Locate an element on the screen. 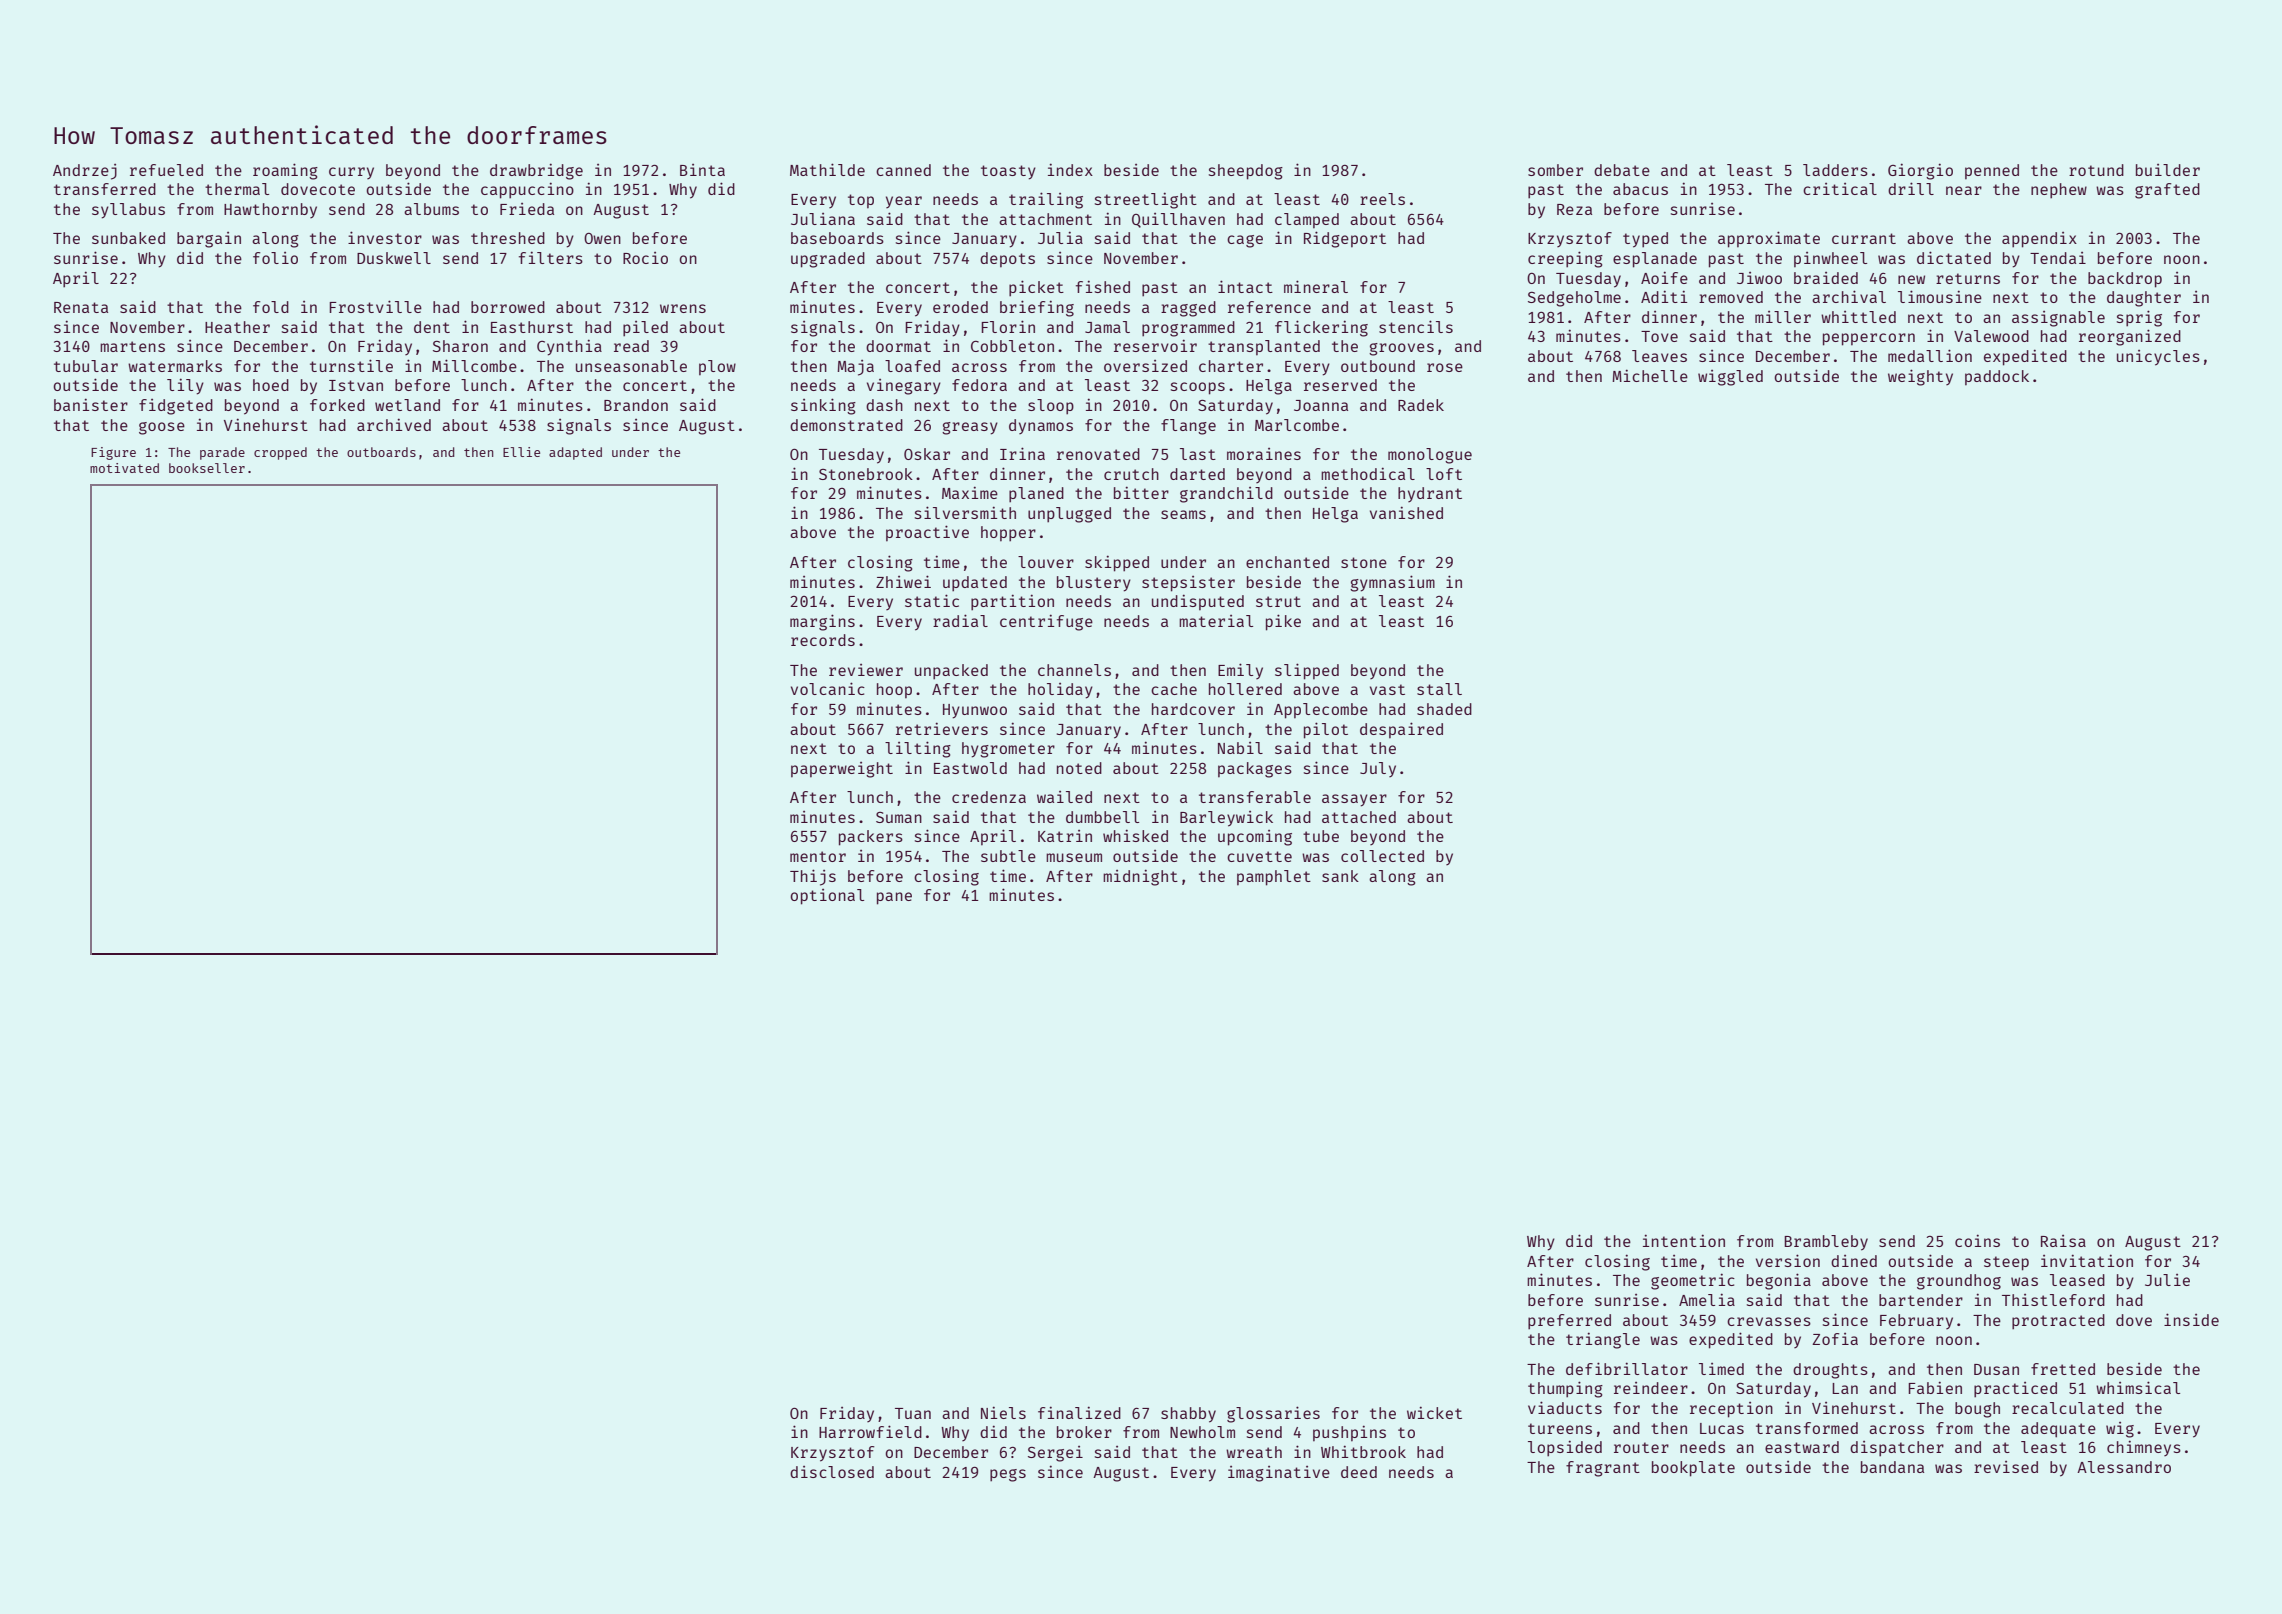 This screenshot has width=2282, height=1614. lilting is located at coordinates (918, 749).
